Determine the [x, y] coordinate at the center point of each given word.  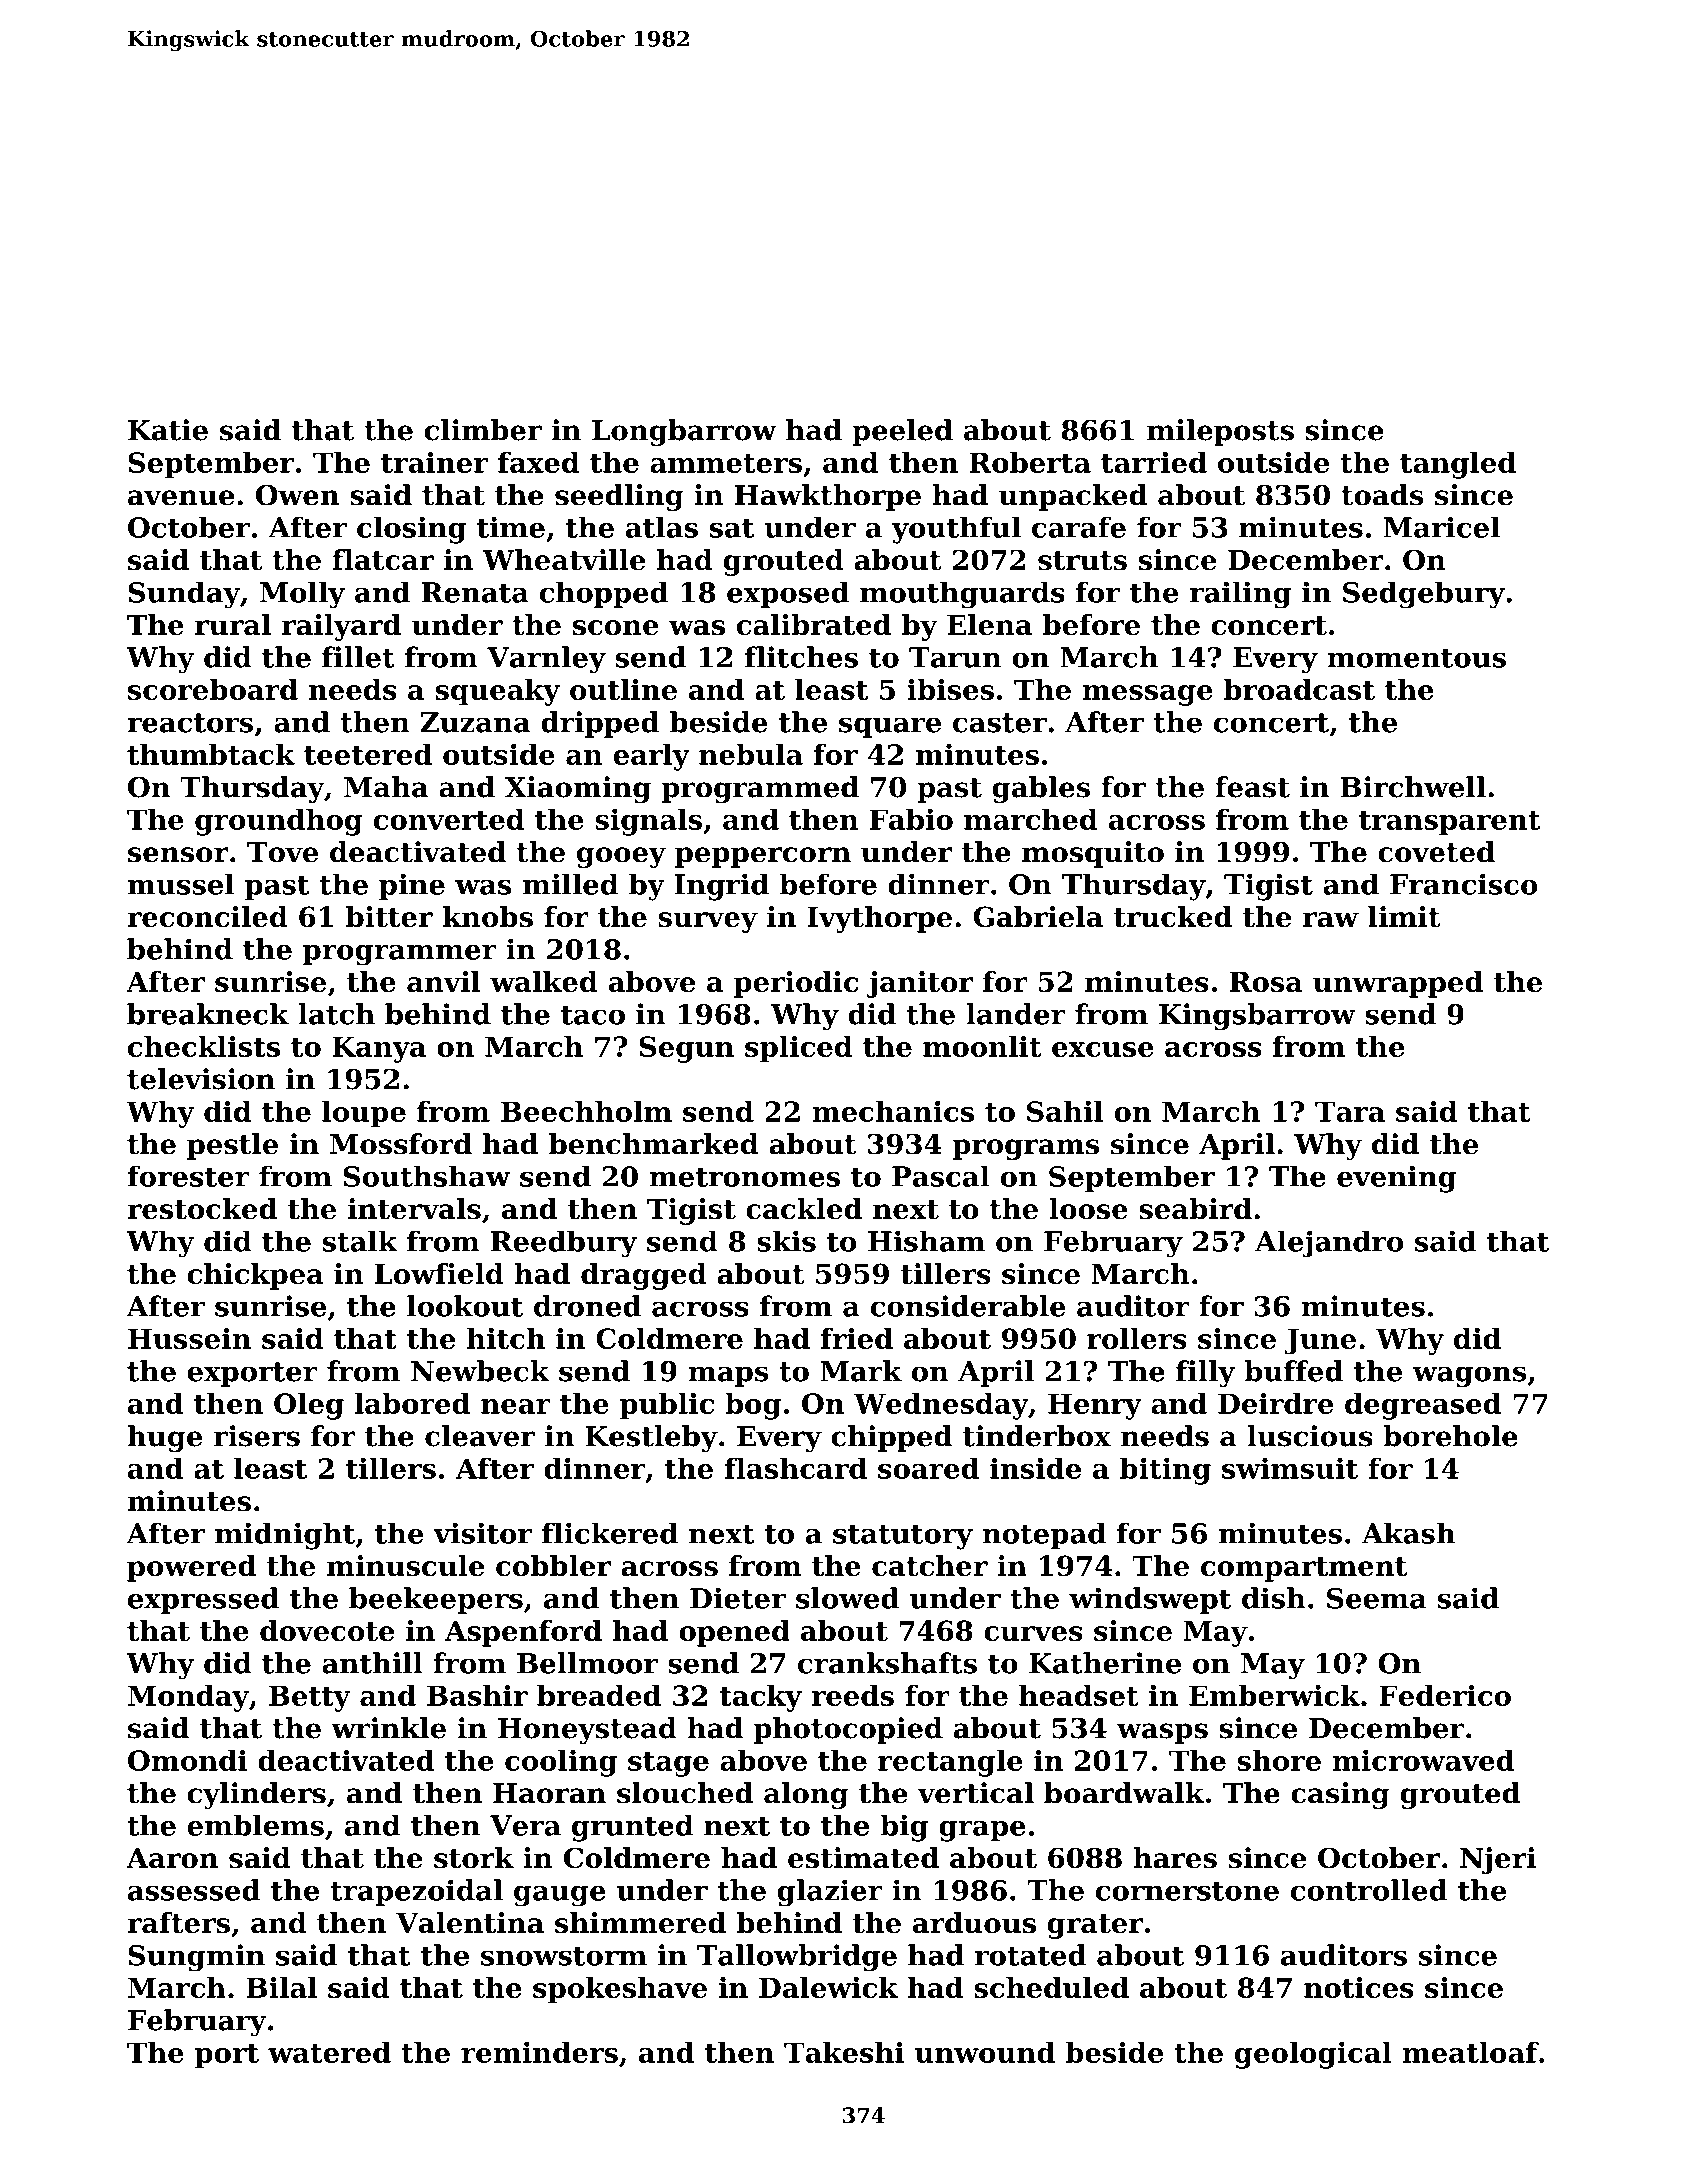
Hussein [189, 1338]
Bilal [281, 1987]
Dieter [738, 1598]
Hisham [926, 1241]
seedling [619, 497]
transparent [1450, 823]
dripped [600, 724]
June [1320, 1341]
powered [191, 1568]
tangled [1458, 465]
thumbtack [211, 754]
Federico [1445, 1695]
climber [483, 430]
